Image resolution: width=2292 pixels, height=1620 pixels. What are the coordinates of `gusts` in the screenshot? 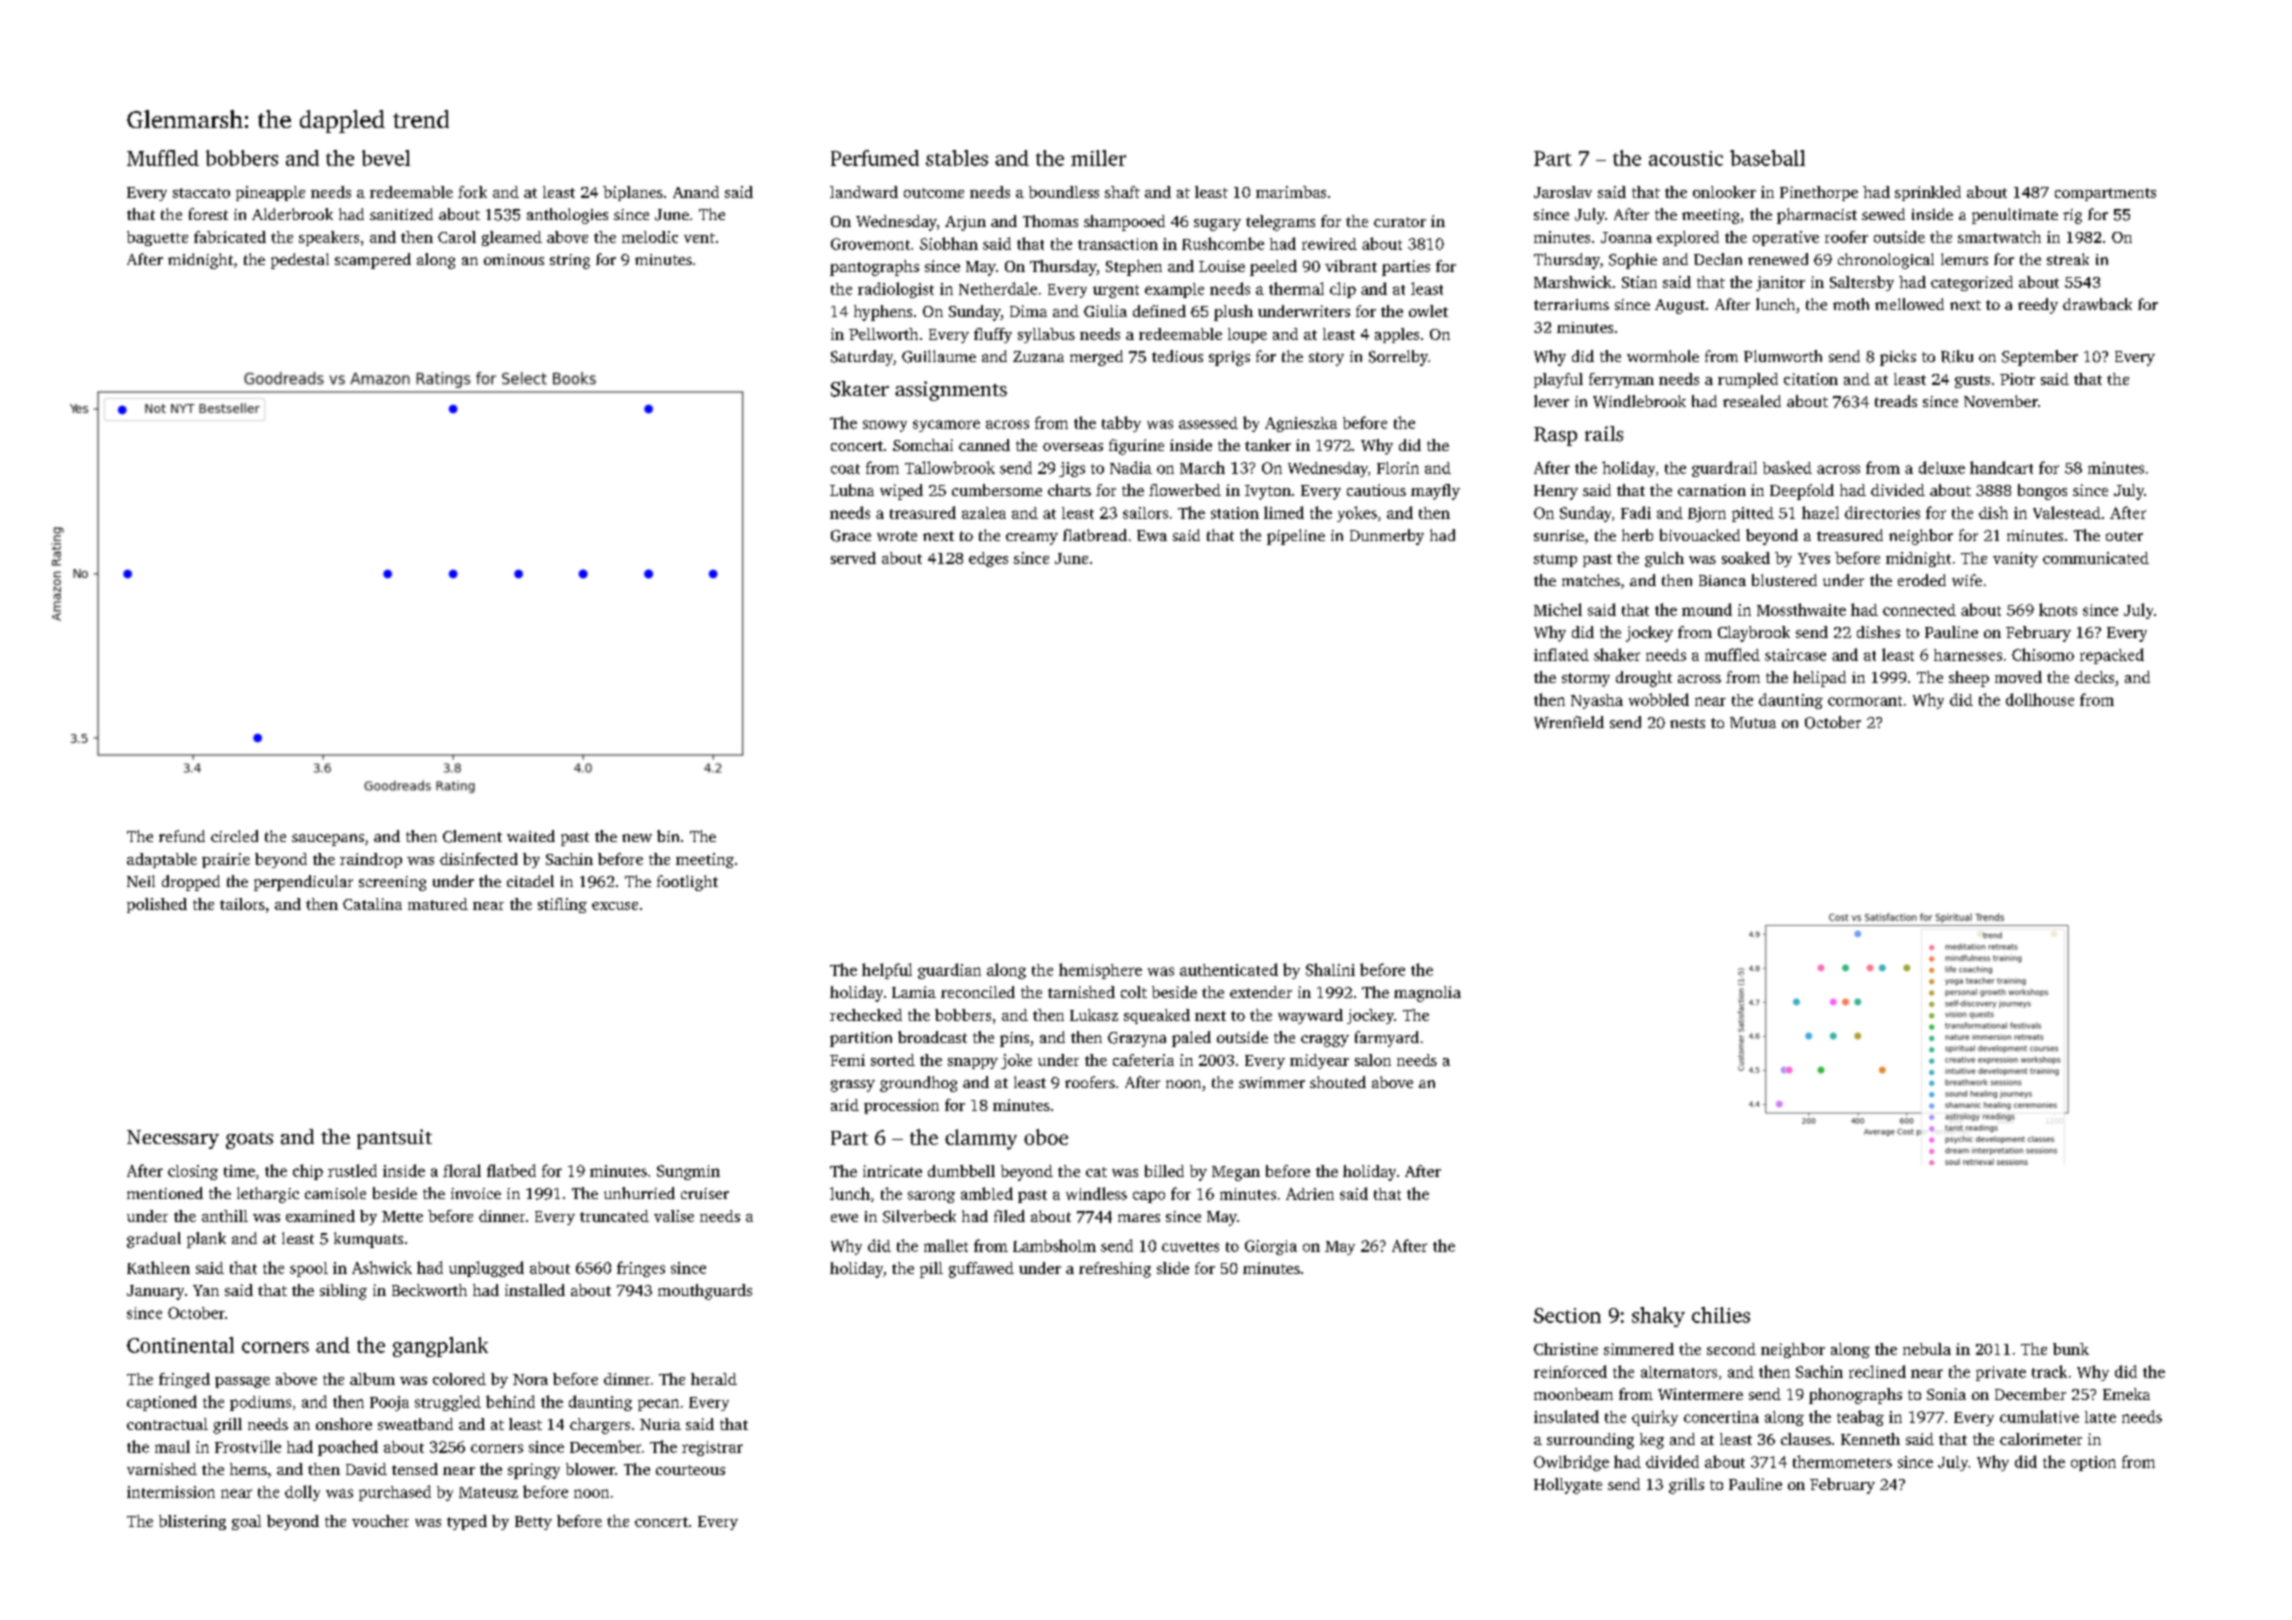 It's located at (1972, 381).
